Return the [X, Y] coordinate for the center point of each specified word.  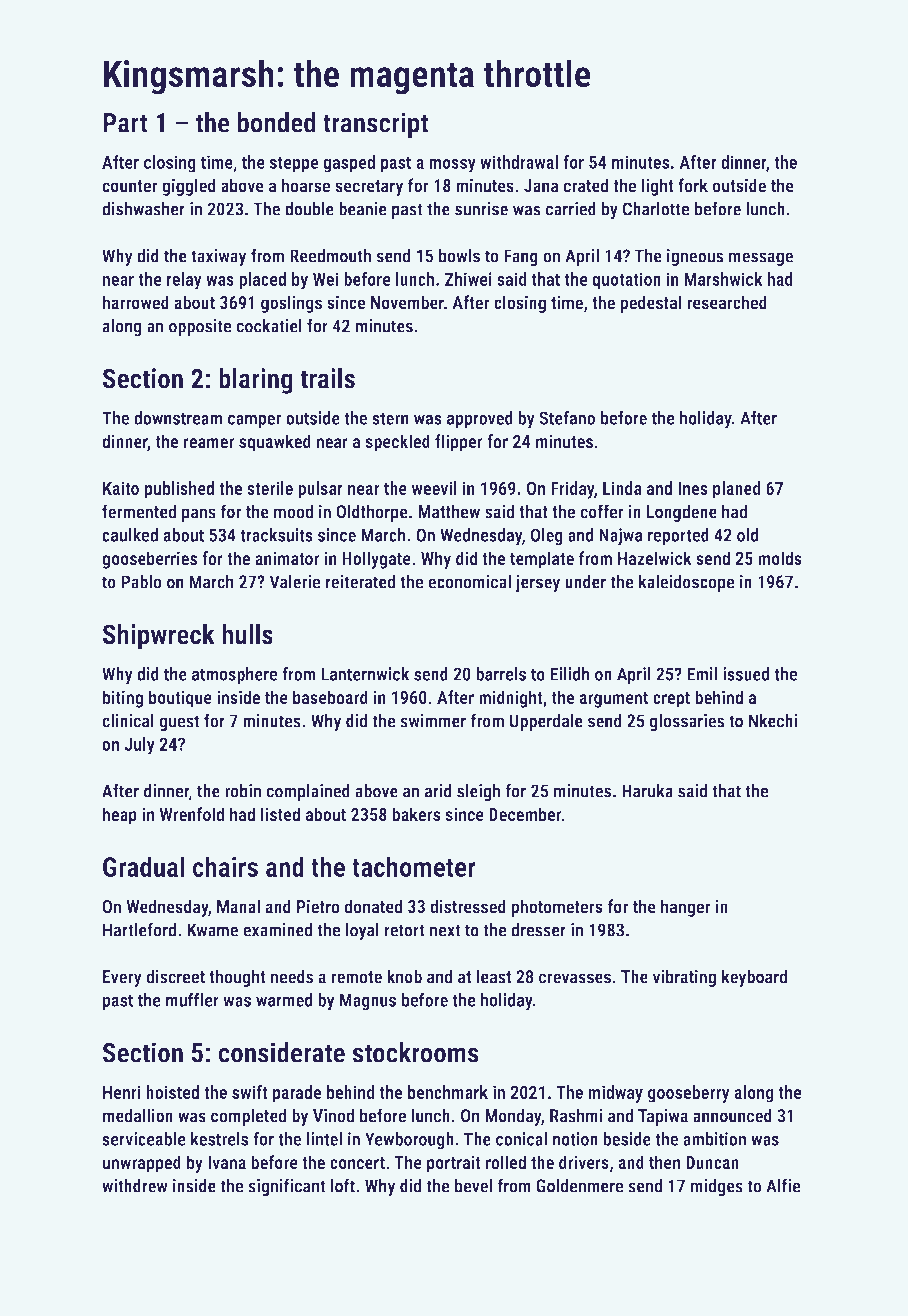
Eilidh [570, 674]
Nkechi [773, 720]
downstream [178, 418]
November [407, 302]
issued [746, 674]
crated [586, 185]
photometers [557, 908]
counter [130, 186]
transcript [375, 125]
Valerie [295, 581]
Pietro [318, 906]
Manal [238, 906]
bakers [416, 814]
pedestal [650, 304]
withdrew [135, 1185]
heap [119, 816]
